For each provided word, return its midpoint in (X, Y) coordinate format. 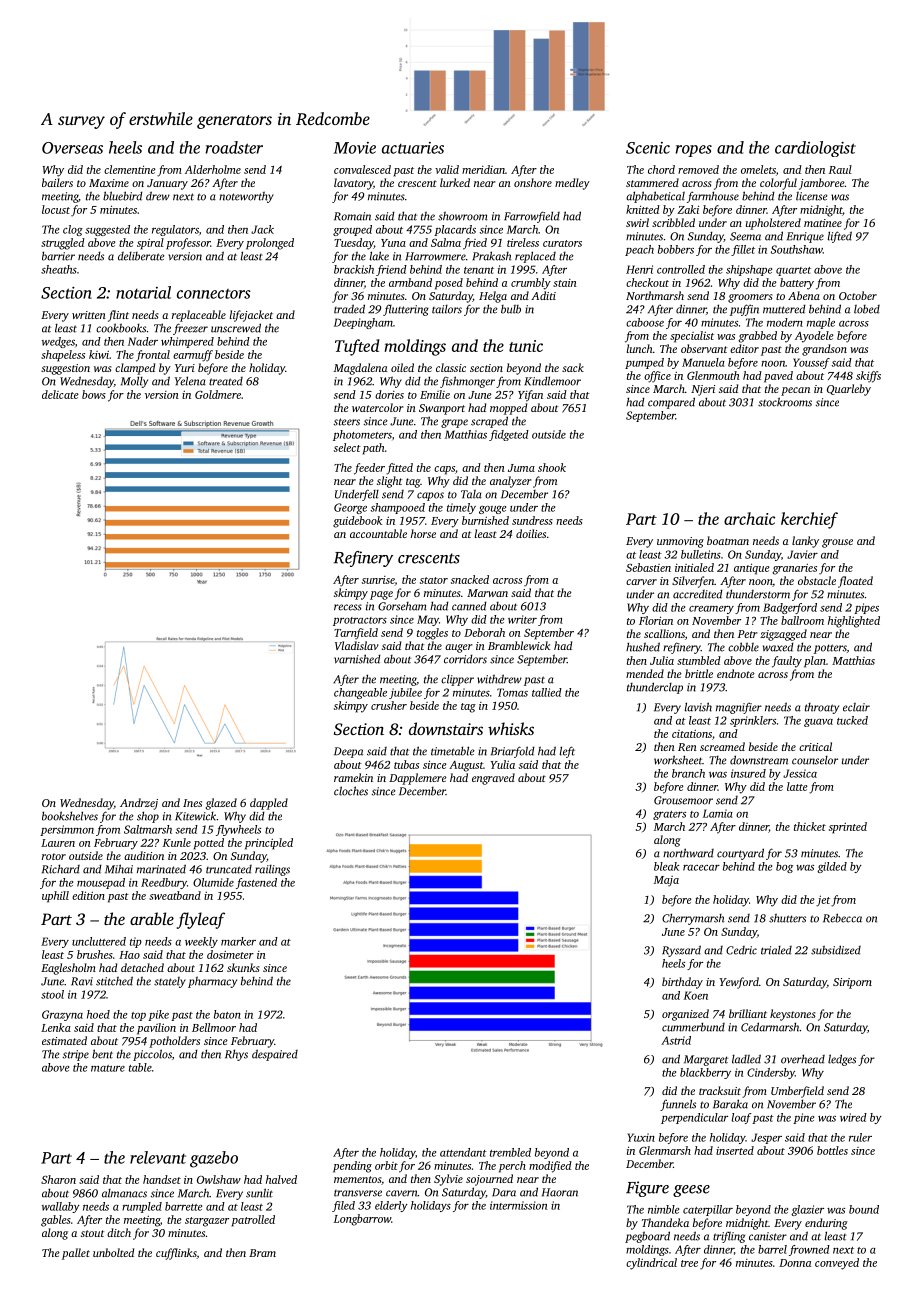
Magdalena (360, 369)
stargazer (207, 1222)
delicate (60, 394)
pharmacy (212, 982)
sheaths (59, 269)
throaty (822, 708)
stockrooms (785, 402)
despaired (275, 1055)
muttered (784, 309)
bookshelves (70, 816)
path (373, 449)
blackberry (705, 1073)
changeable (360, 693)
